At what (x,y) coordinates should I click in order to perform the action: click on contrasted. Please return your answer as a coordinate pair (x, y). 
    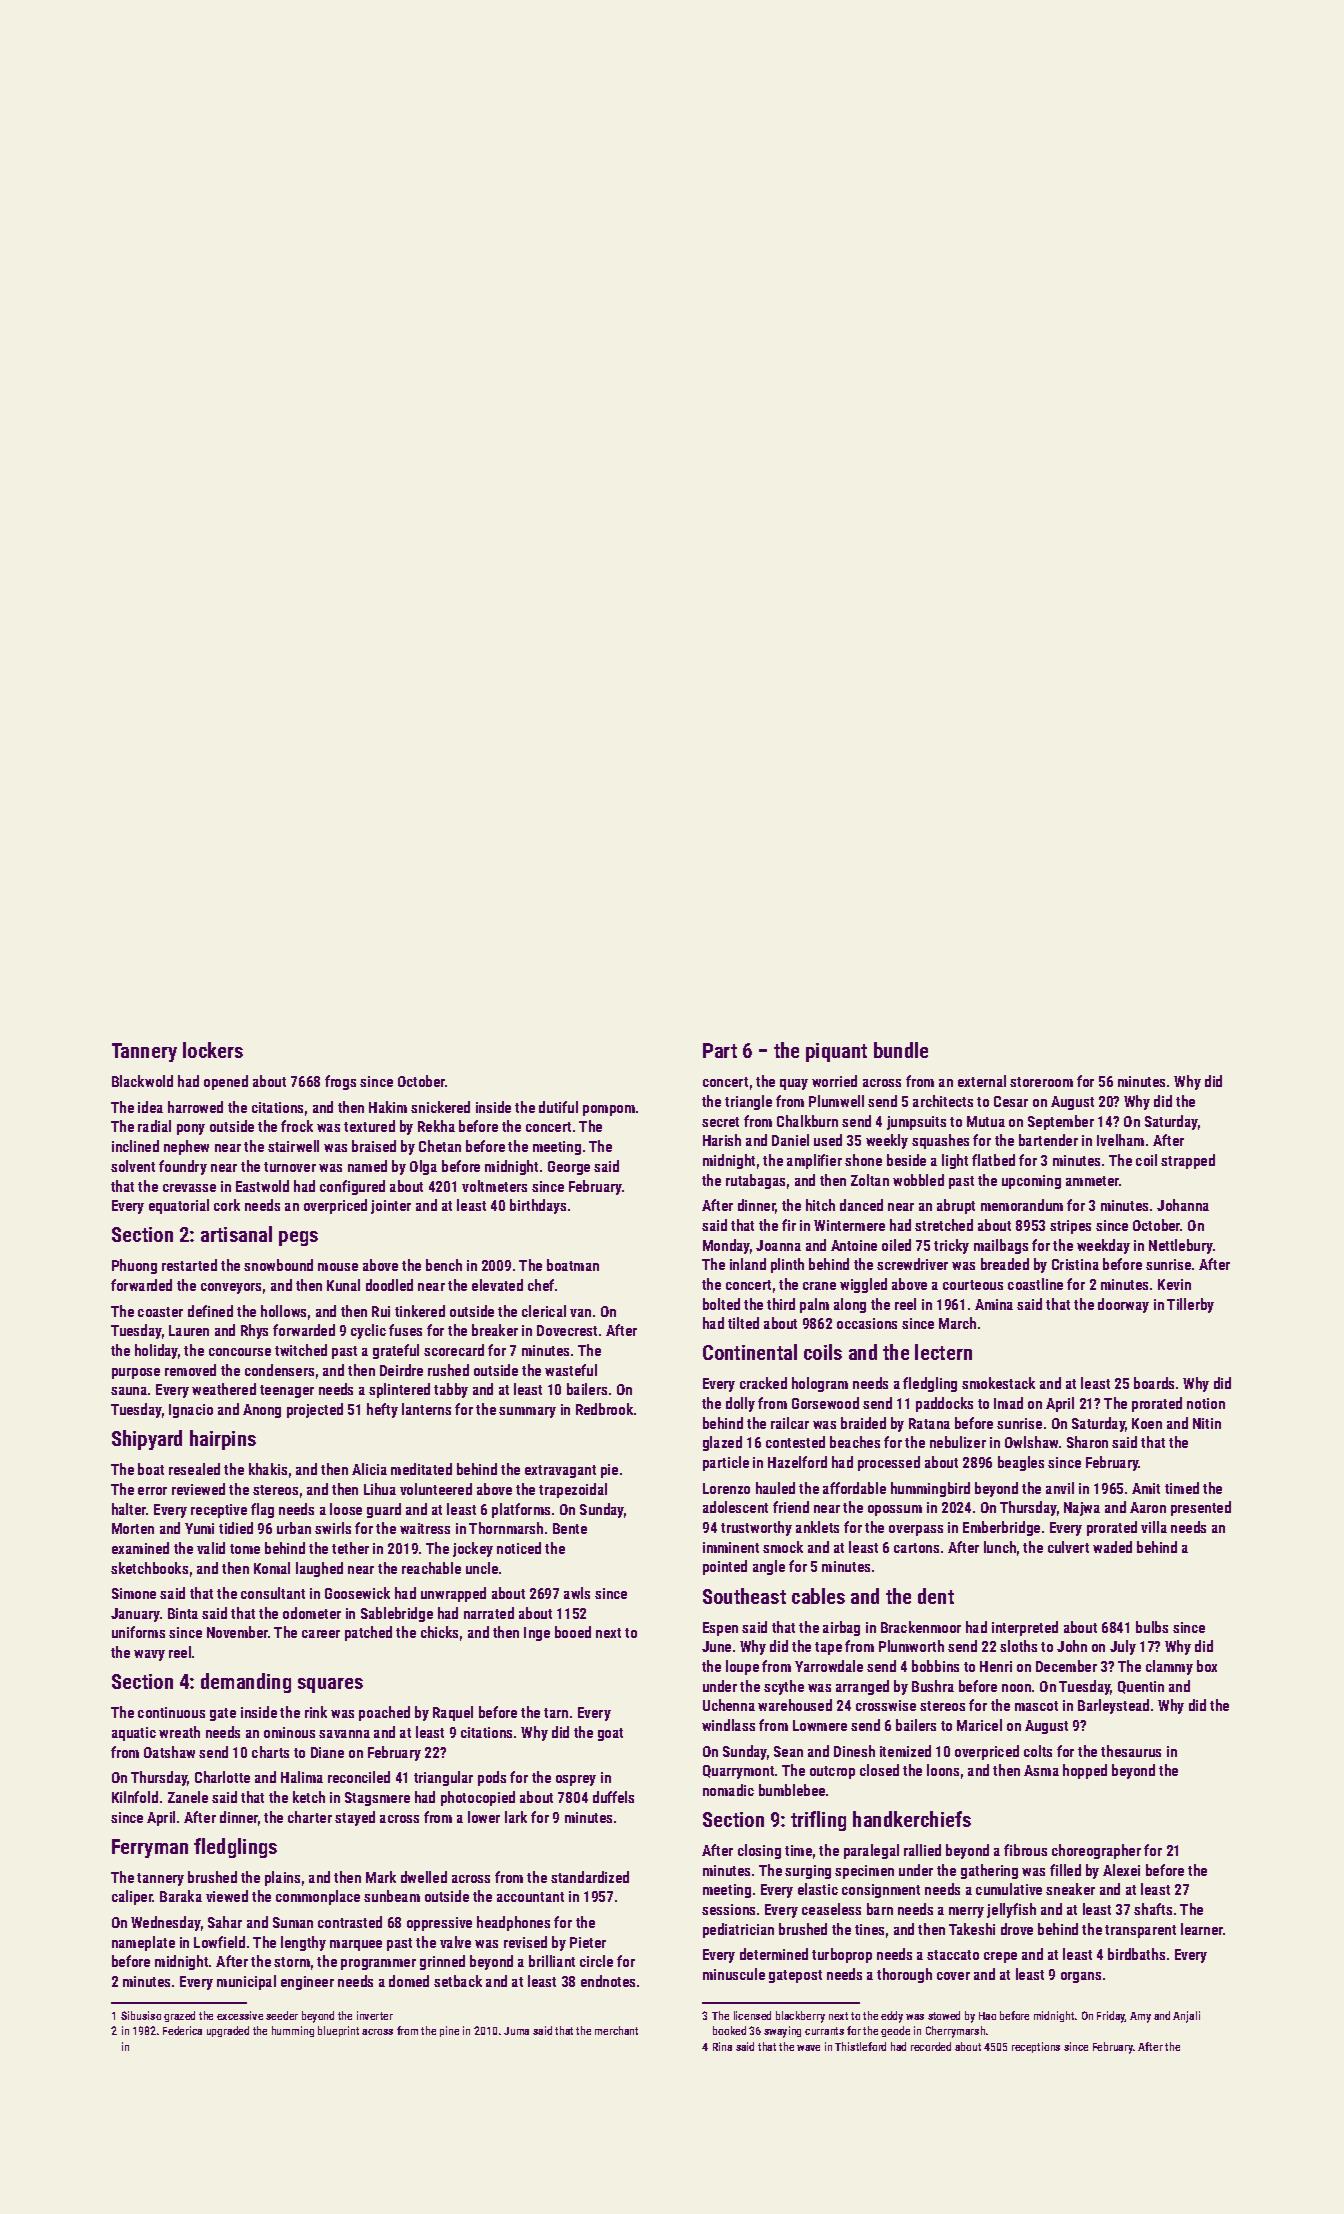
    Looking at the image, I should click on (350, 1922).
